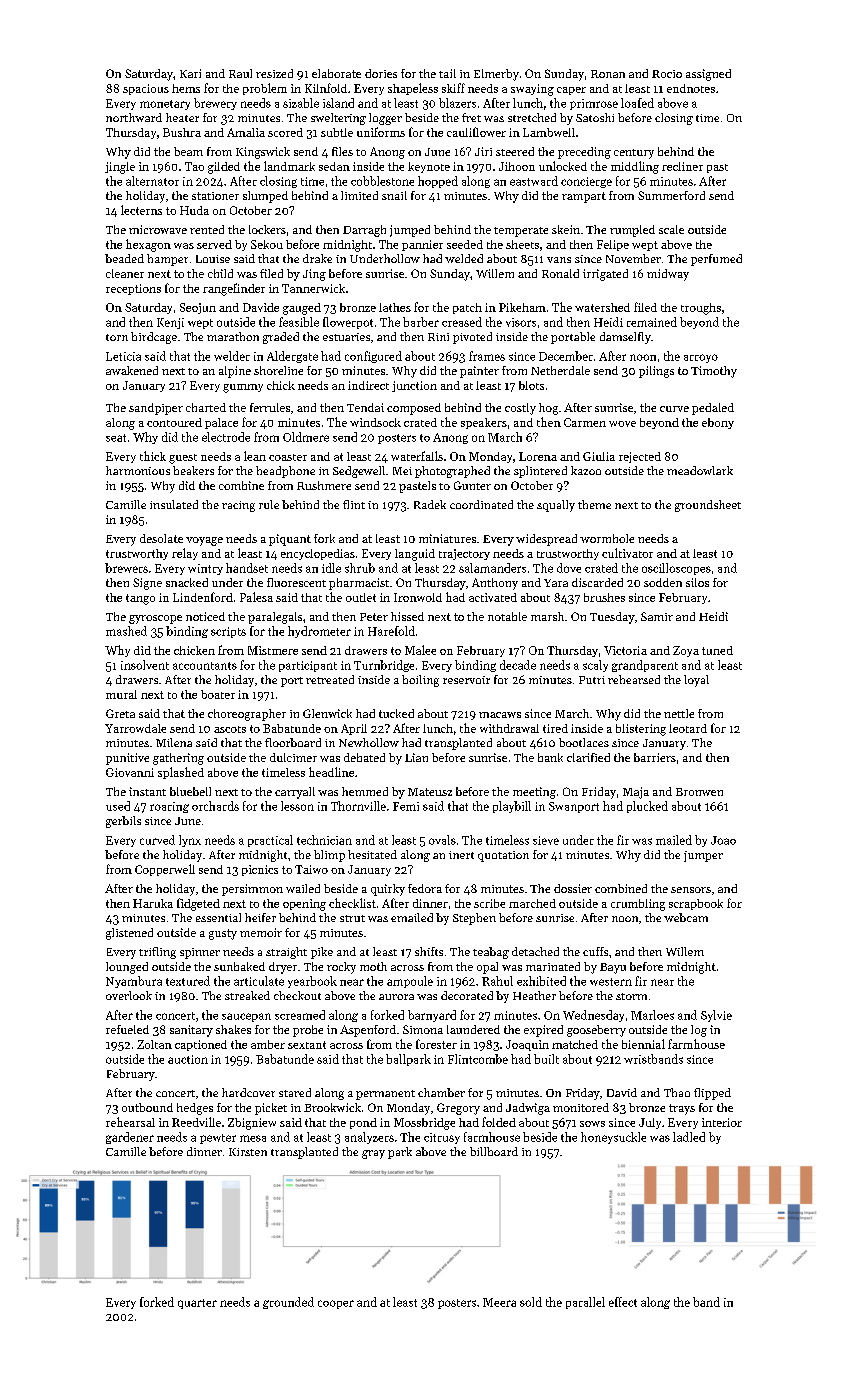  What do you see at coordinates (608, 74) in the page?
I see `Ronan` at bounding box center [608, 74].
